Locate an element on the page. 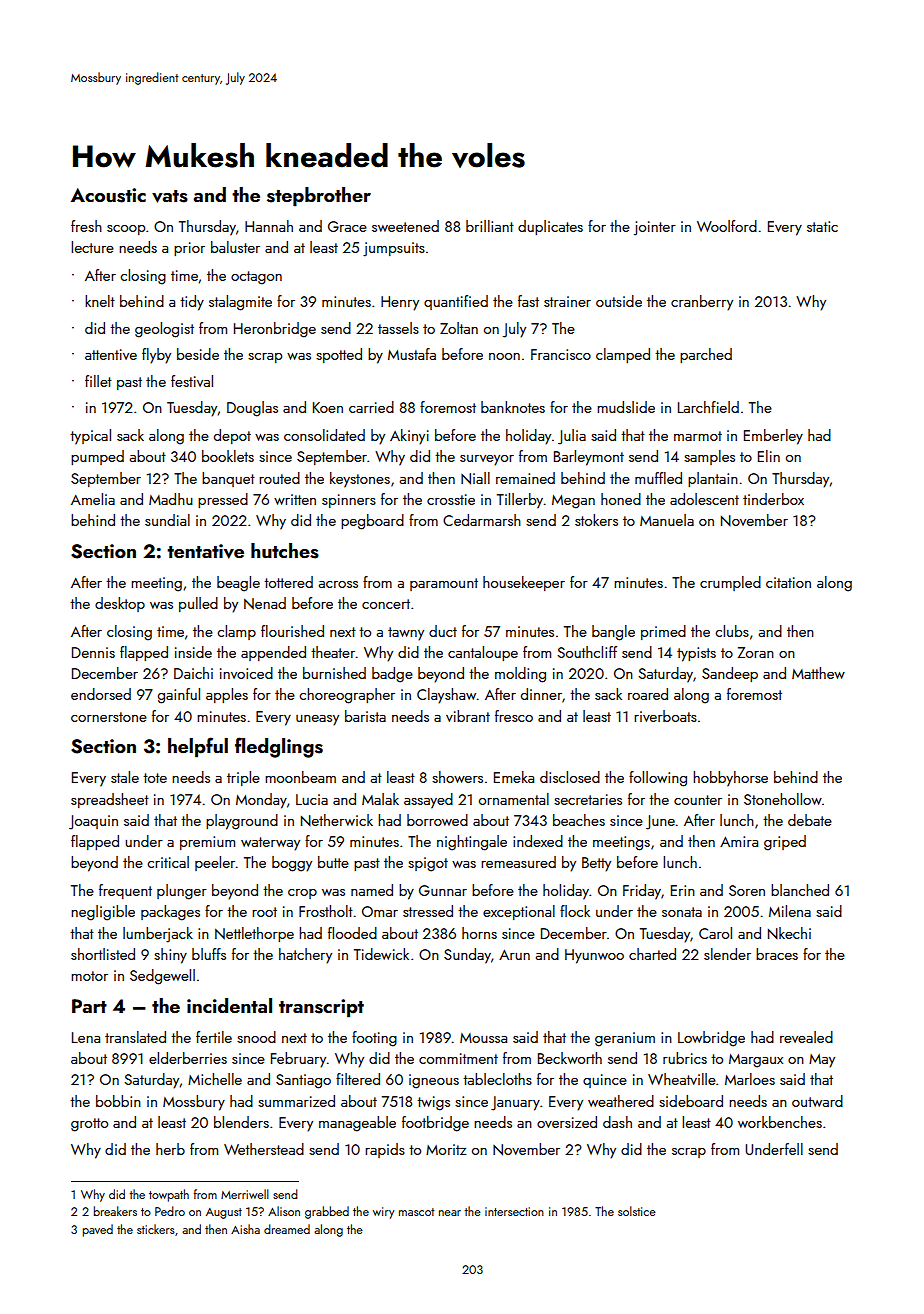  static is located at coordinates (822, 226).
